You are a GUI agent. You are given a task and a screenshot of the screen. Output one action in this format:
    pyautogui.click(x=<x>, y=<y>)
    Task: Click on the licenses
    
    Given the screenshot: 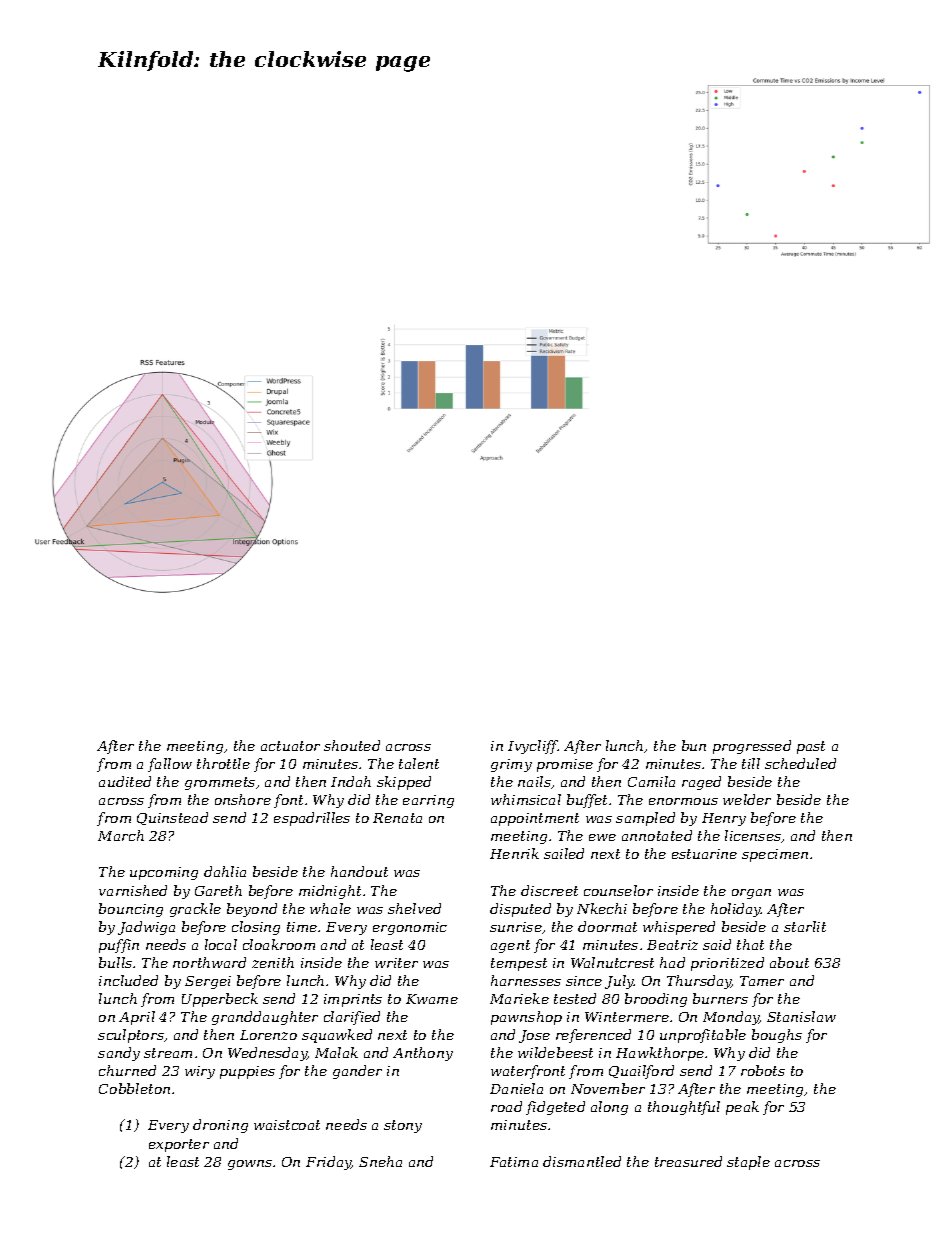 What is the action you would take?
    pyautogui.click(x=753, y=835)
